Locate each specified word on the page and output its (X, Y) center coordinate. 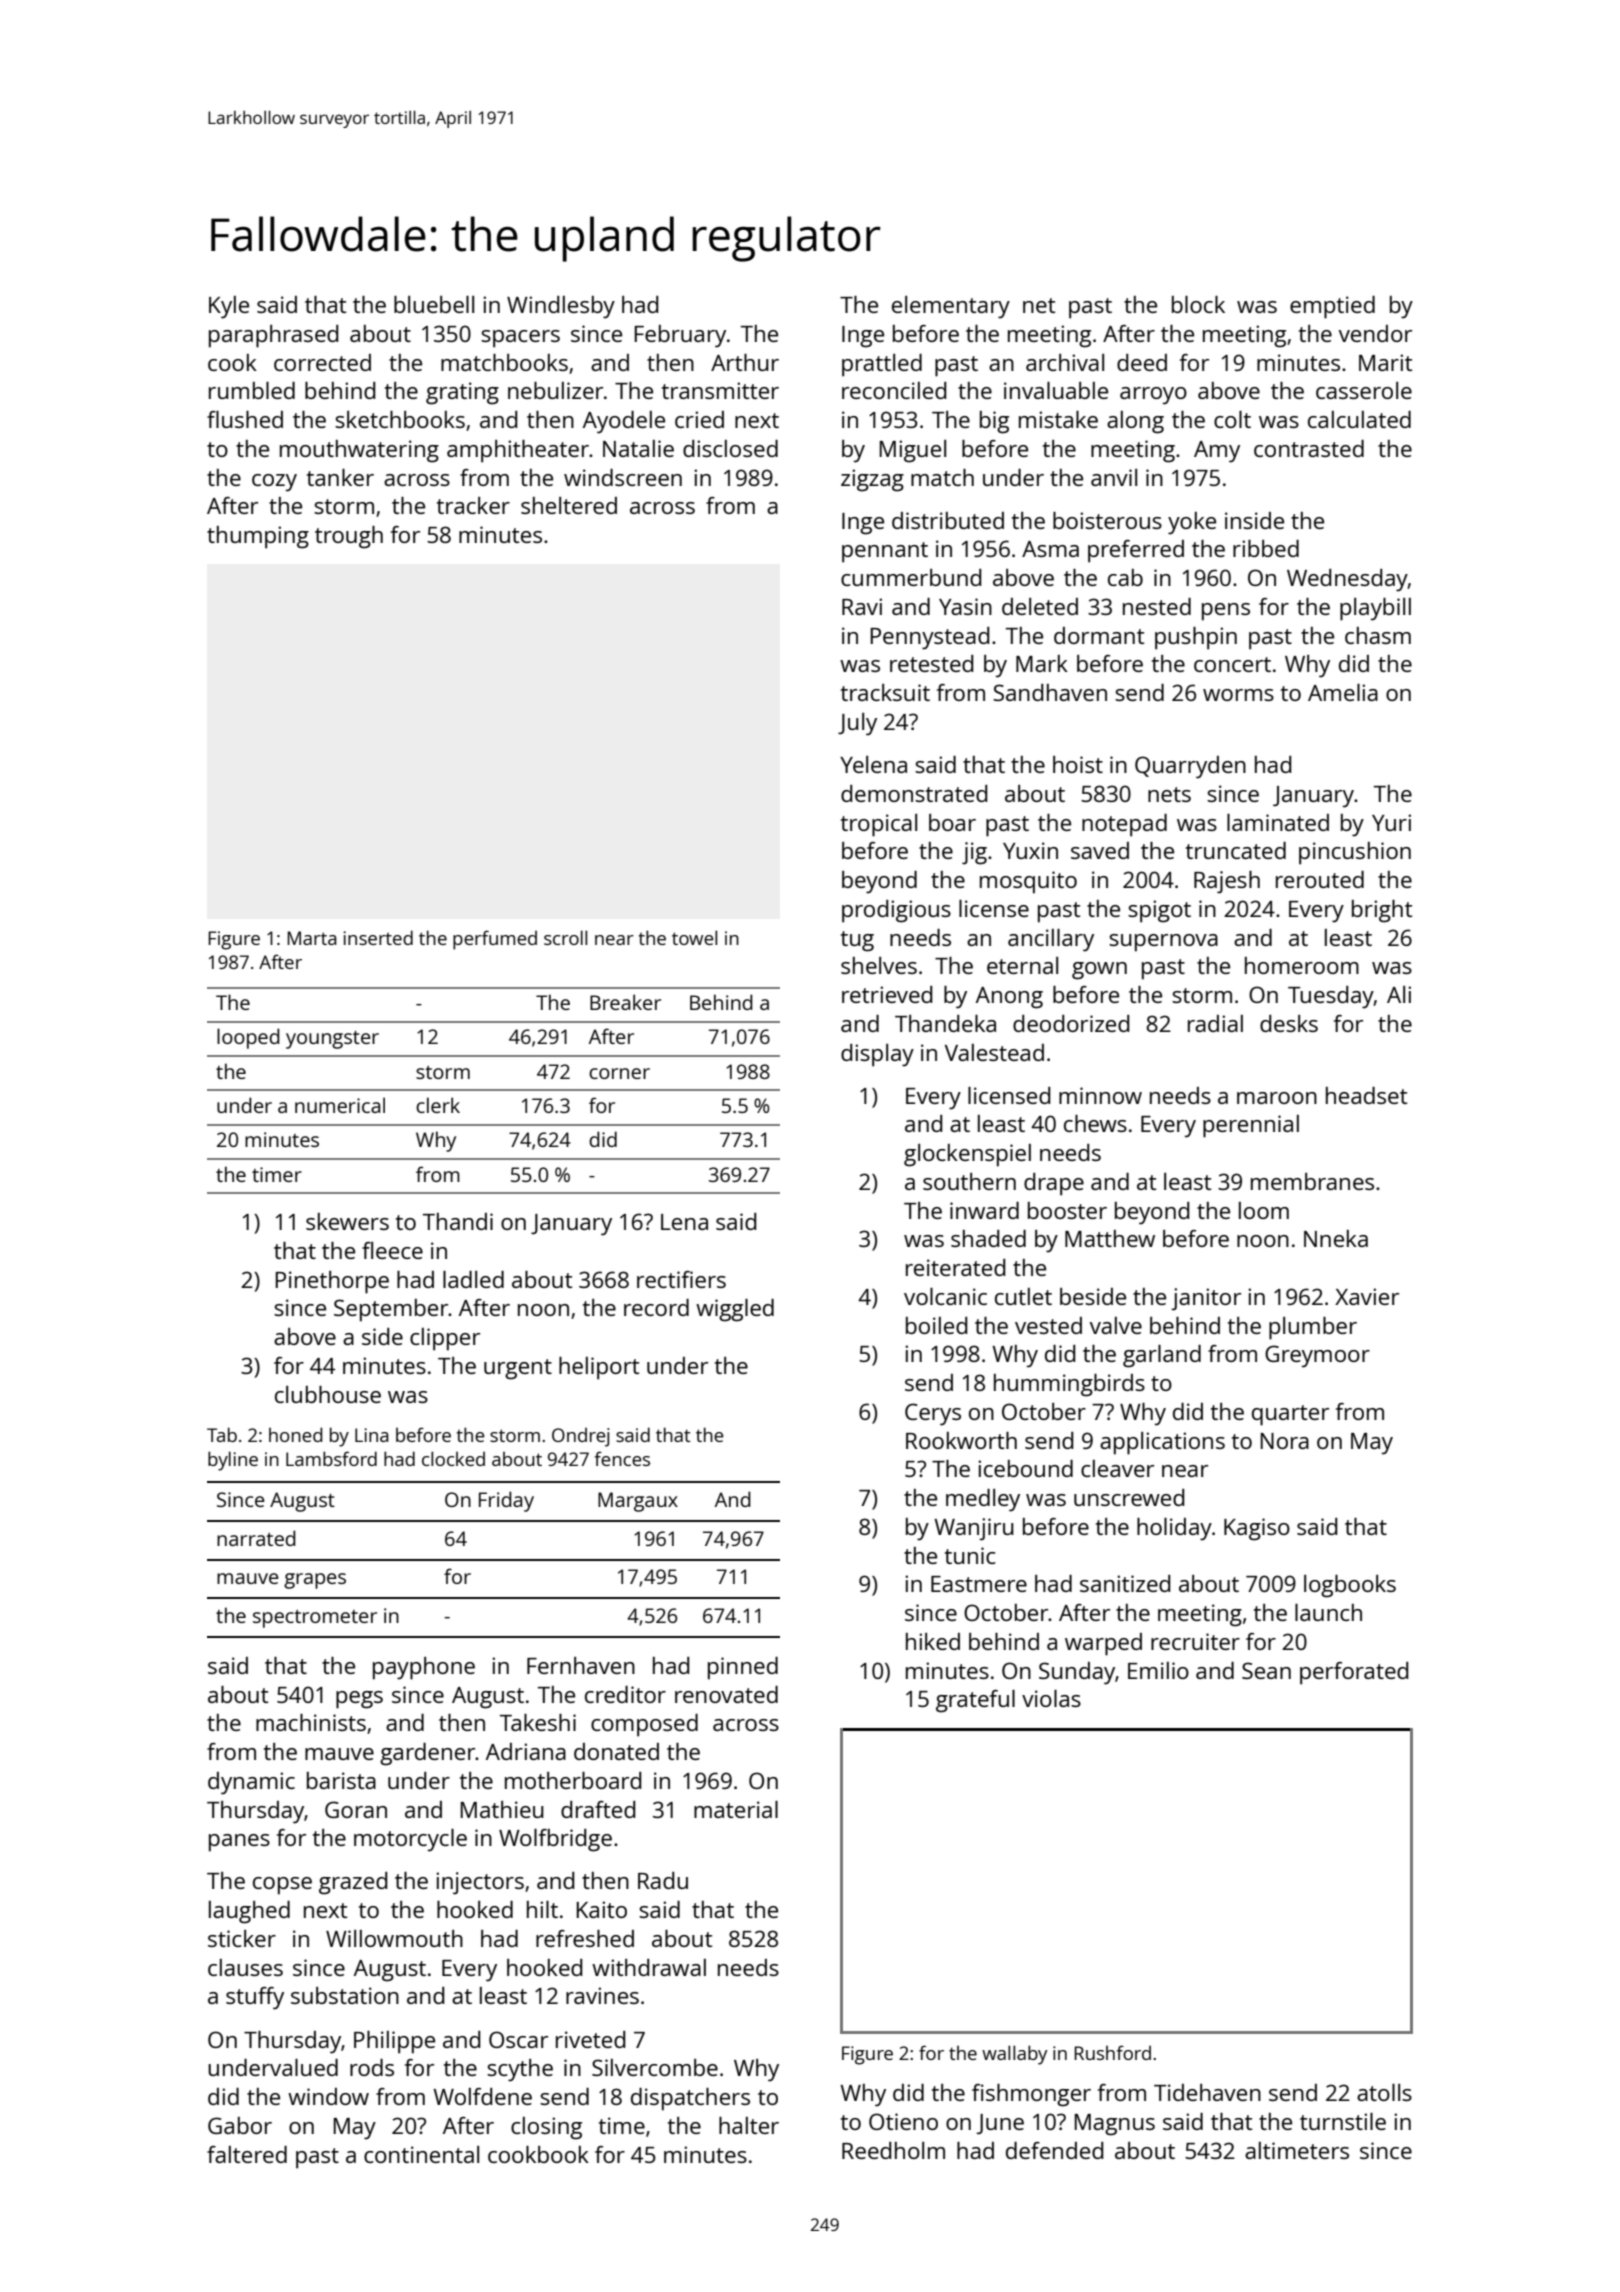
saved (1100, 850)
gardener (428, 1754)
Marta (312, 938)
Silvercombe (655, 2067)
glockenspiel (967, 1155)
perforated (1354, 1673)
